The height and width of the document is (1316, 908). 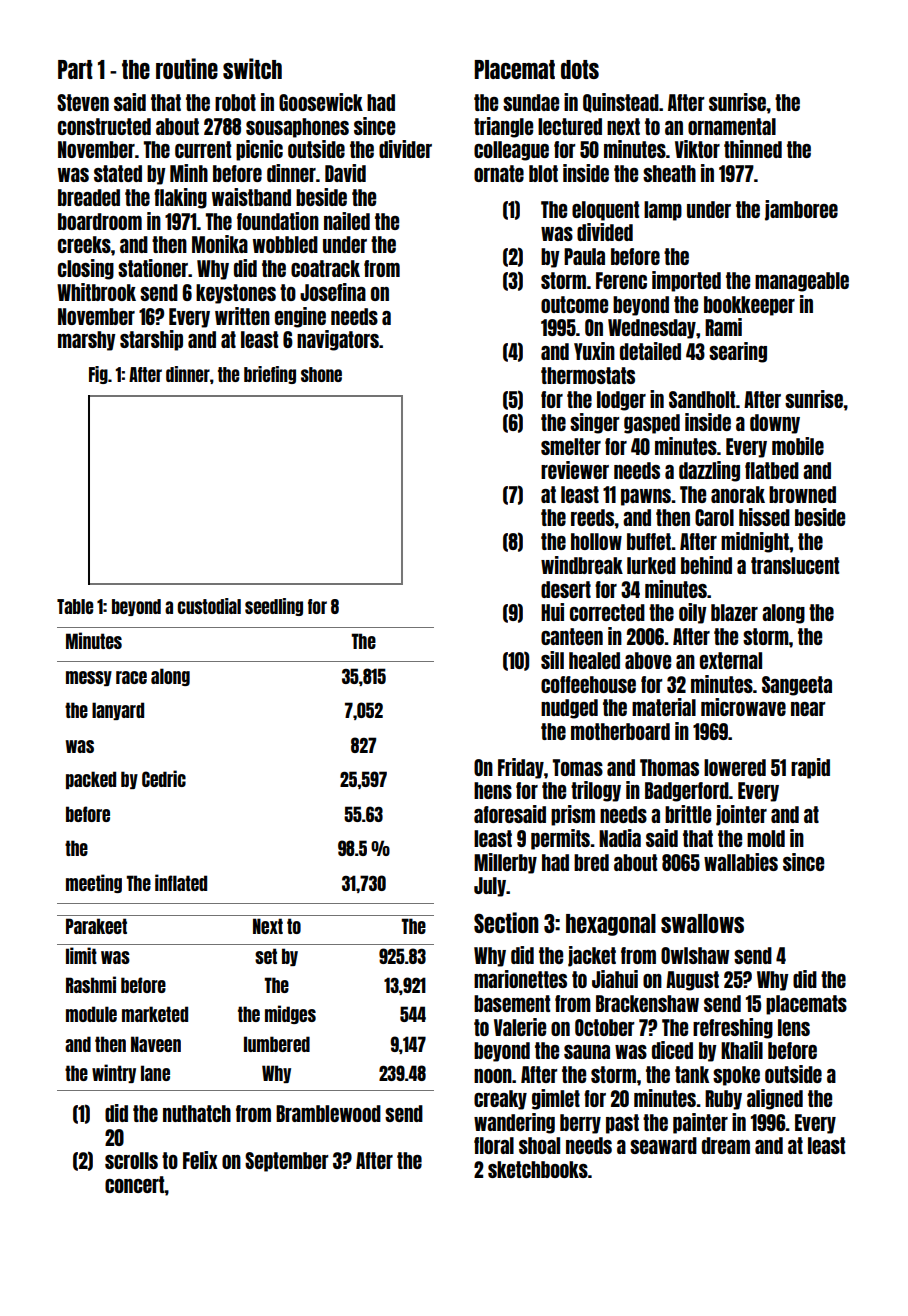 What do you see at coordinates (114, 1073) in the document?
I see `wintry` at bounding box center [114, 1073].
